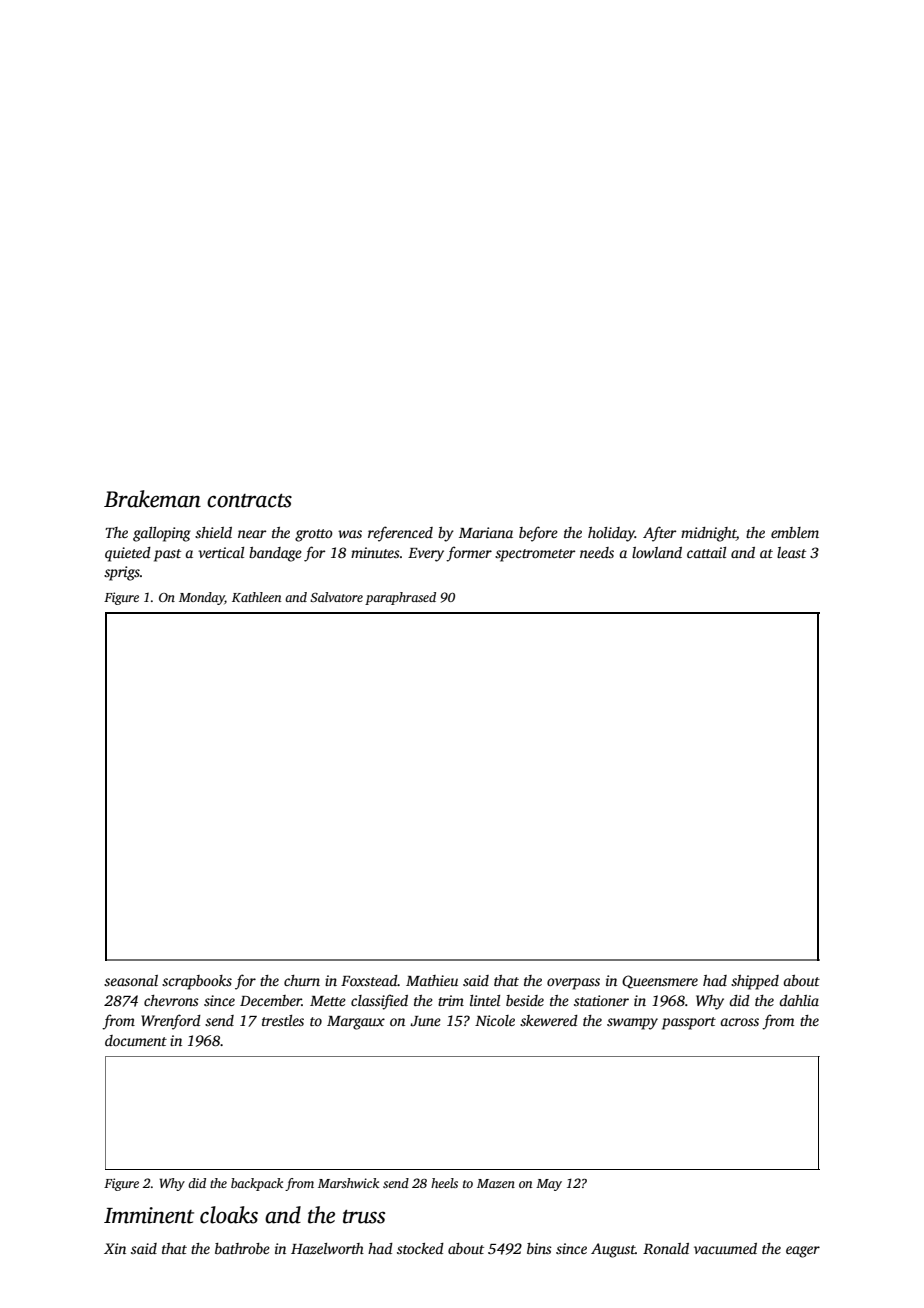 This page has width=924, height=1308. Describe the element at coordinates (257, 1184) in the page. I see `backpack` at that location.
